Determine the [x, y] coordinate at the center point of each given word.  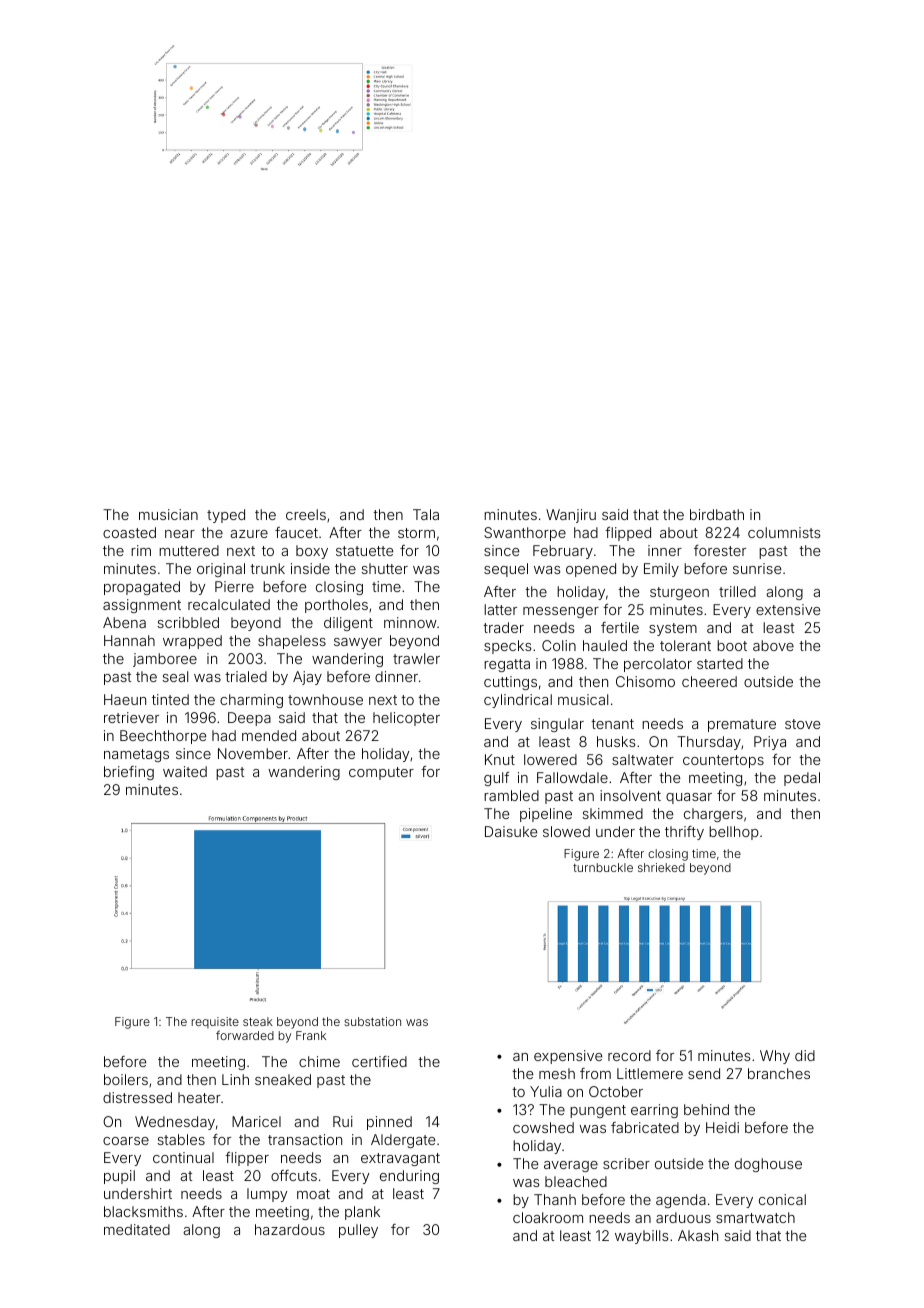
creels [306, 514]
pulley [358, 1231]
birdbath [717, 514]
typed [226, 516]
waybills [642, 1237]
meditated [137, 1229]
